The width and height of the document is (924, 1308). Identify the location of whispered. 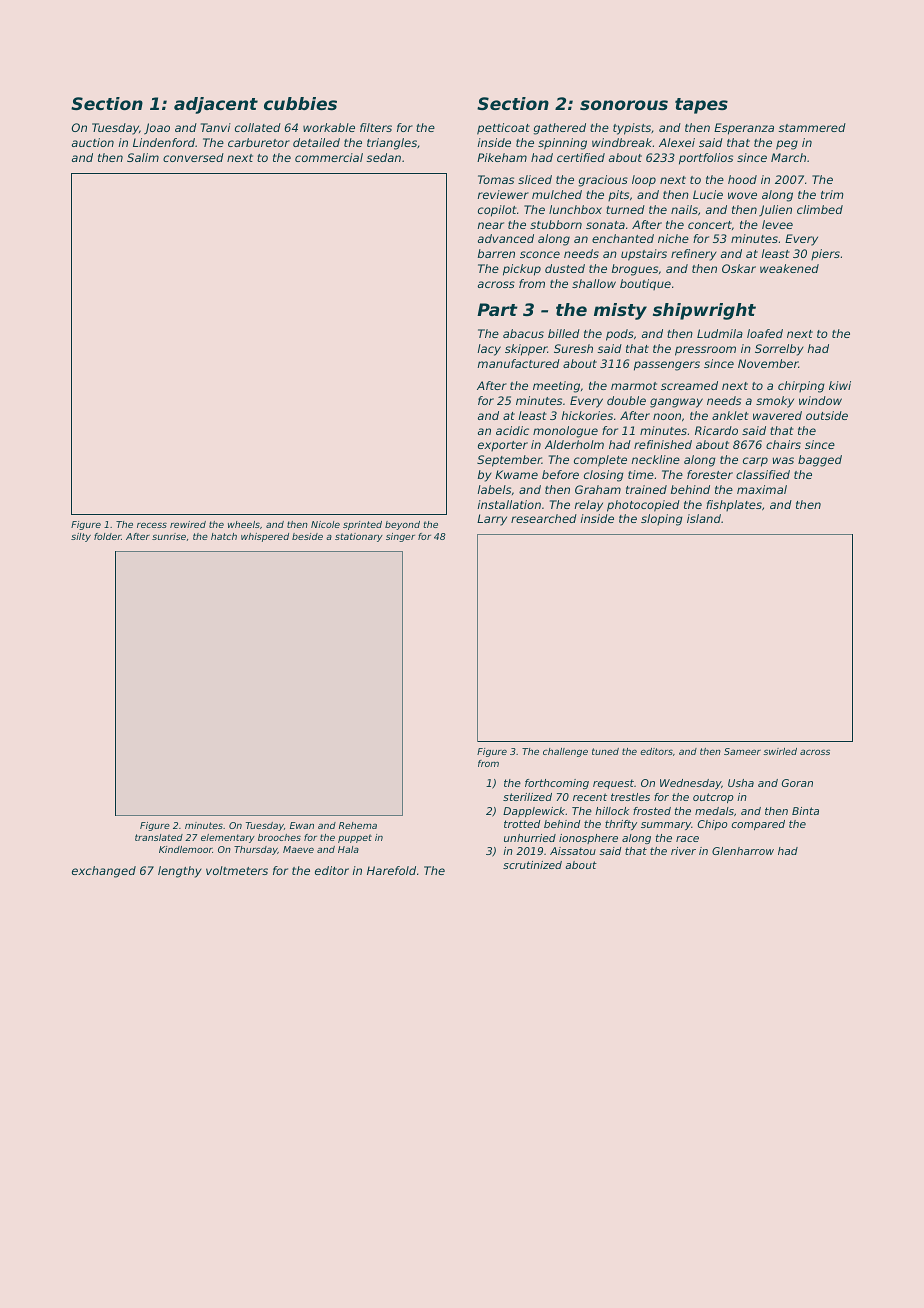
(265, 537).
